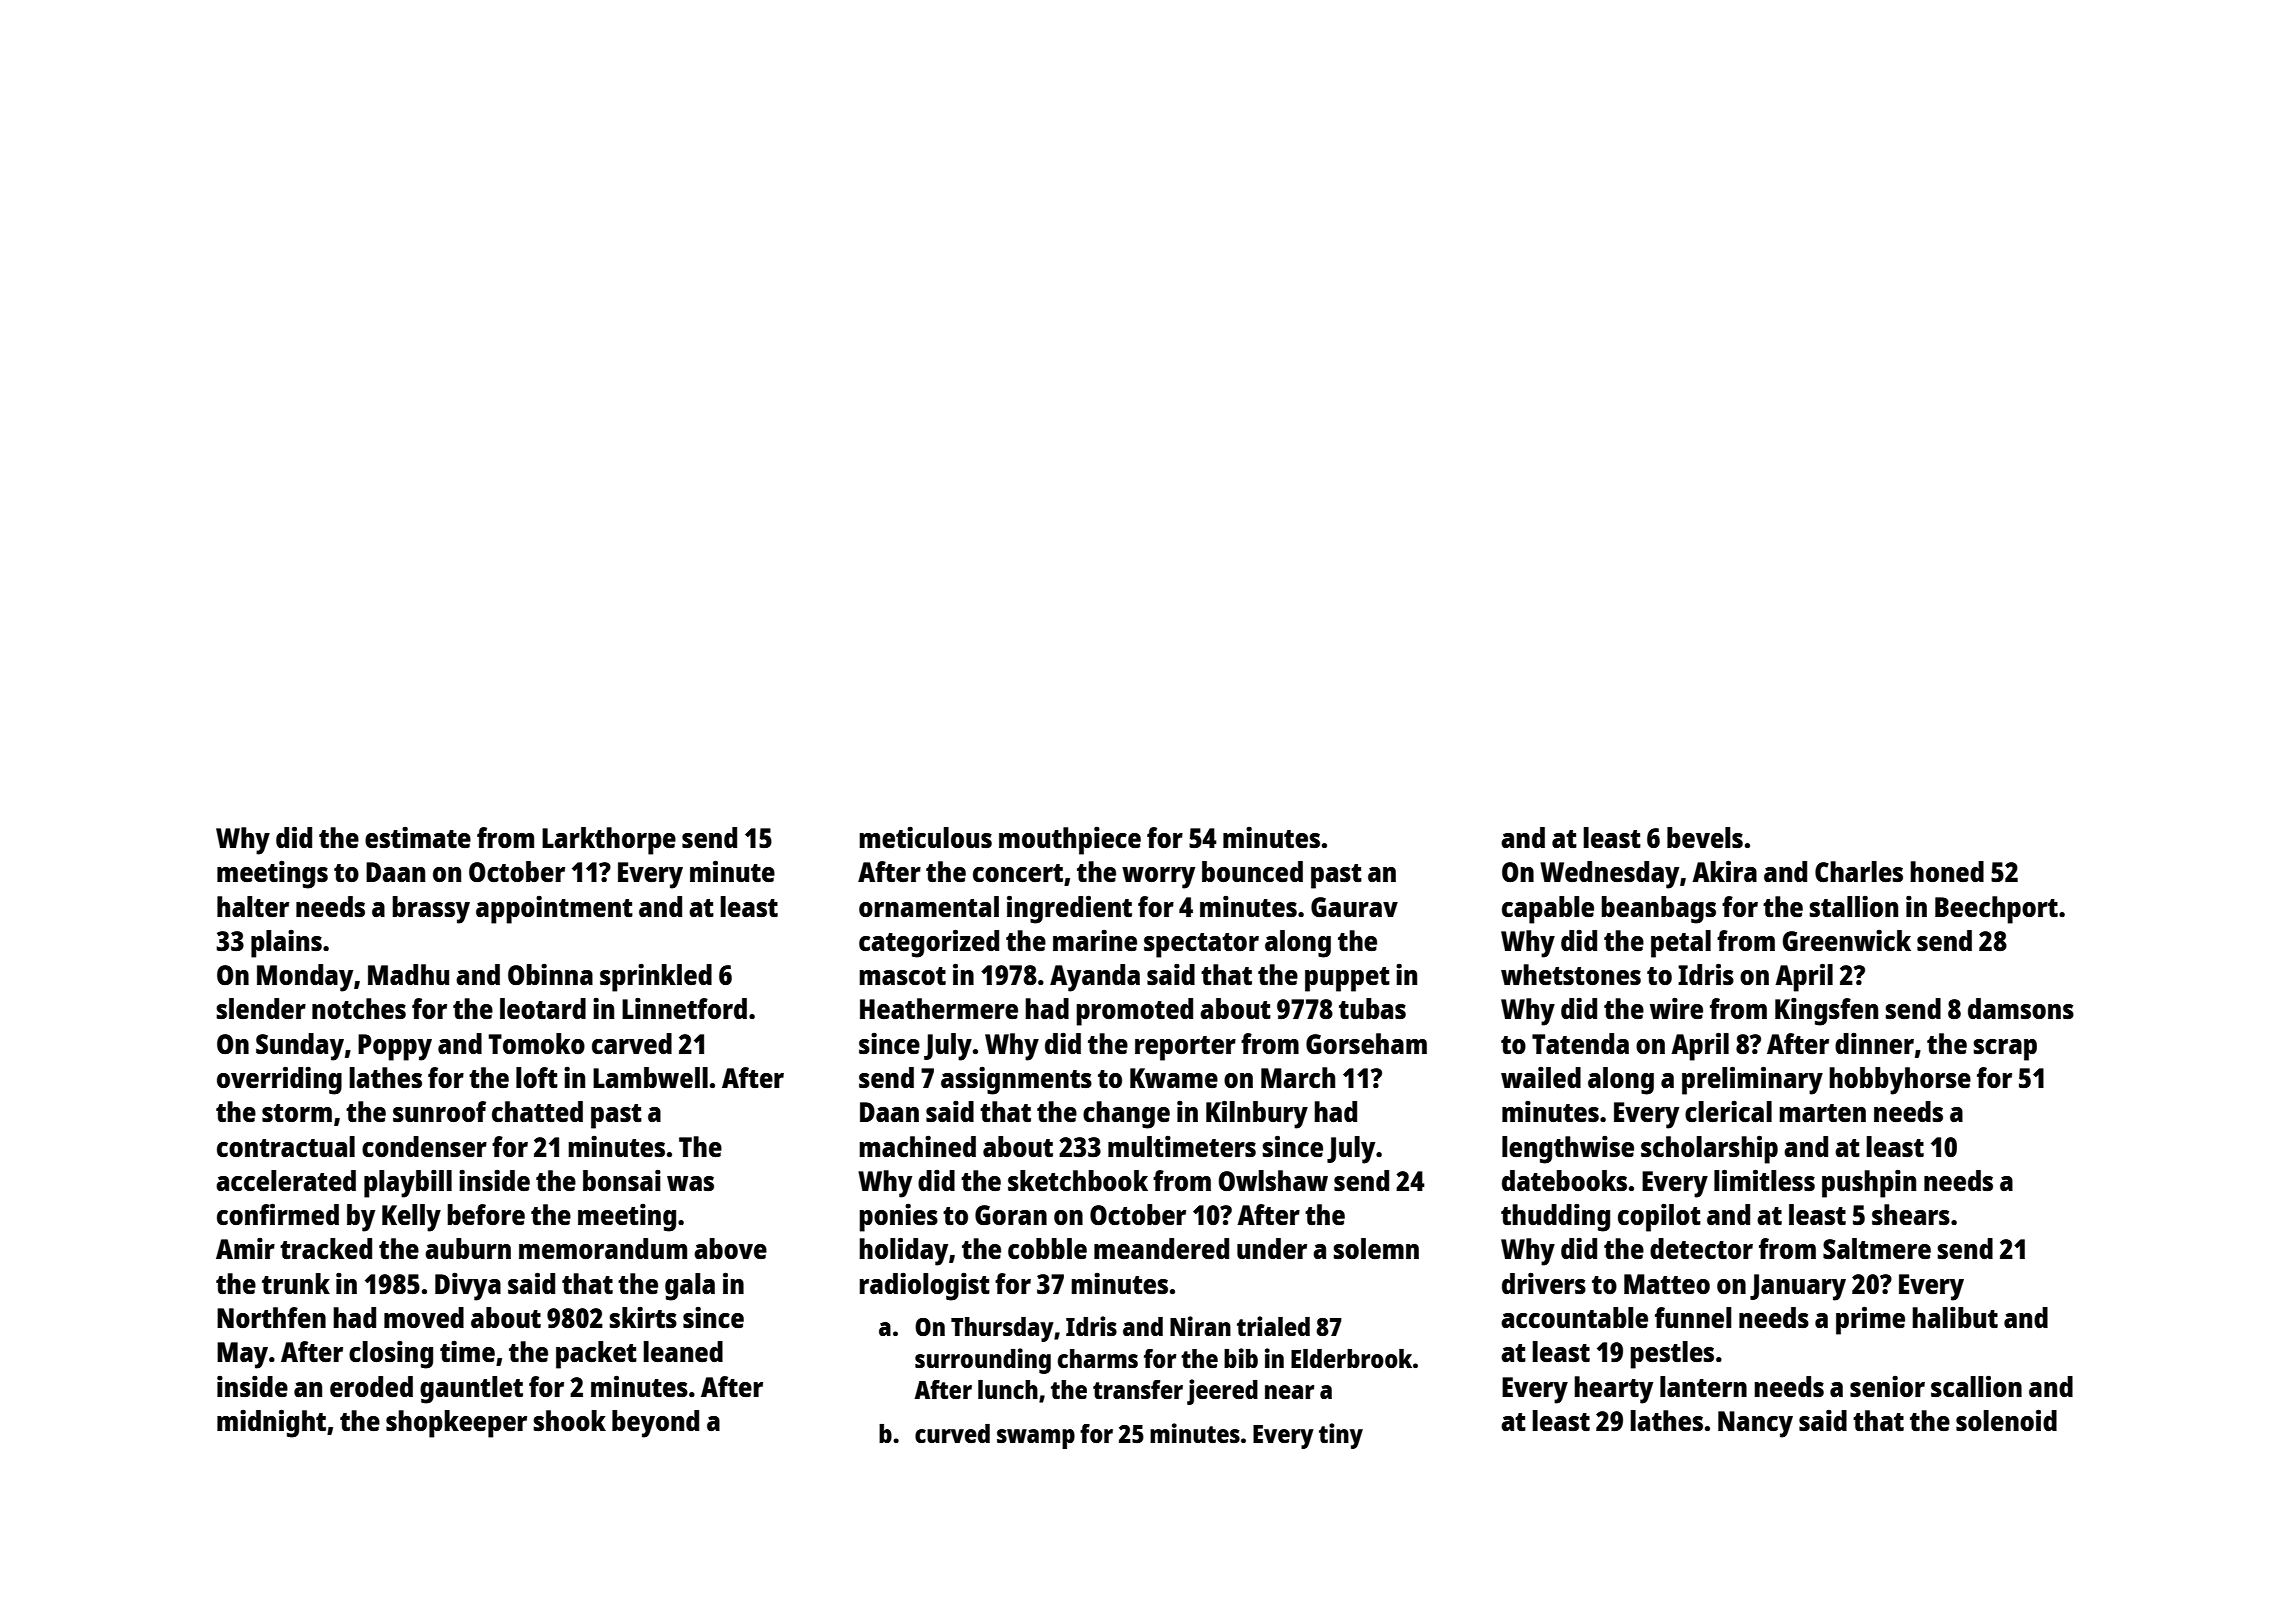 Image resolution: width=2292 pixels, height=1620 pixels. Describe the element at coordinates (1996, 910) in the screenshot. I see `Beechport` at that location.
